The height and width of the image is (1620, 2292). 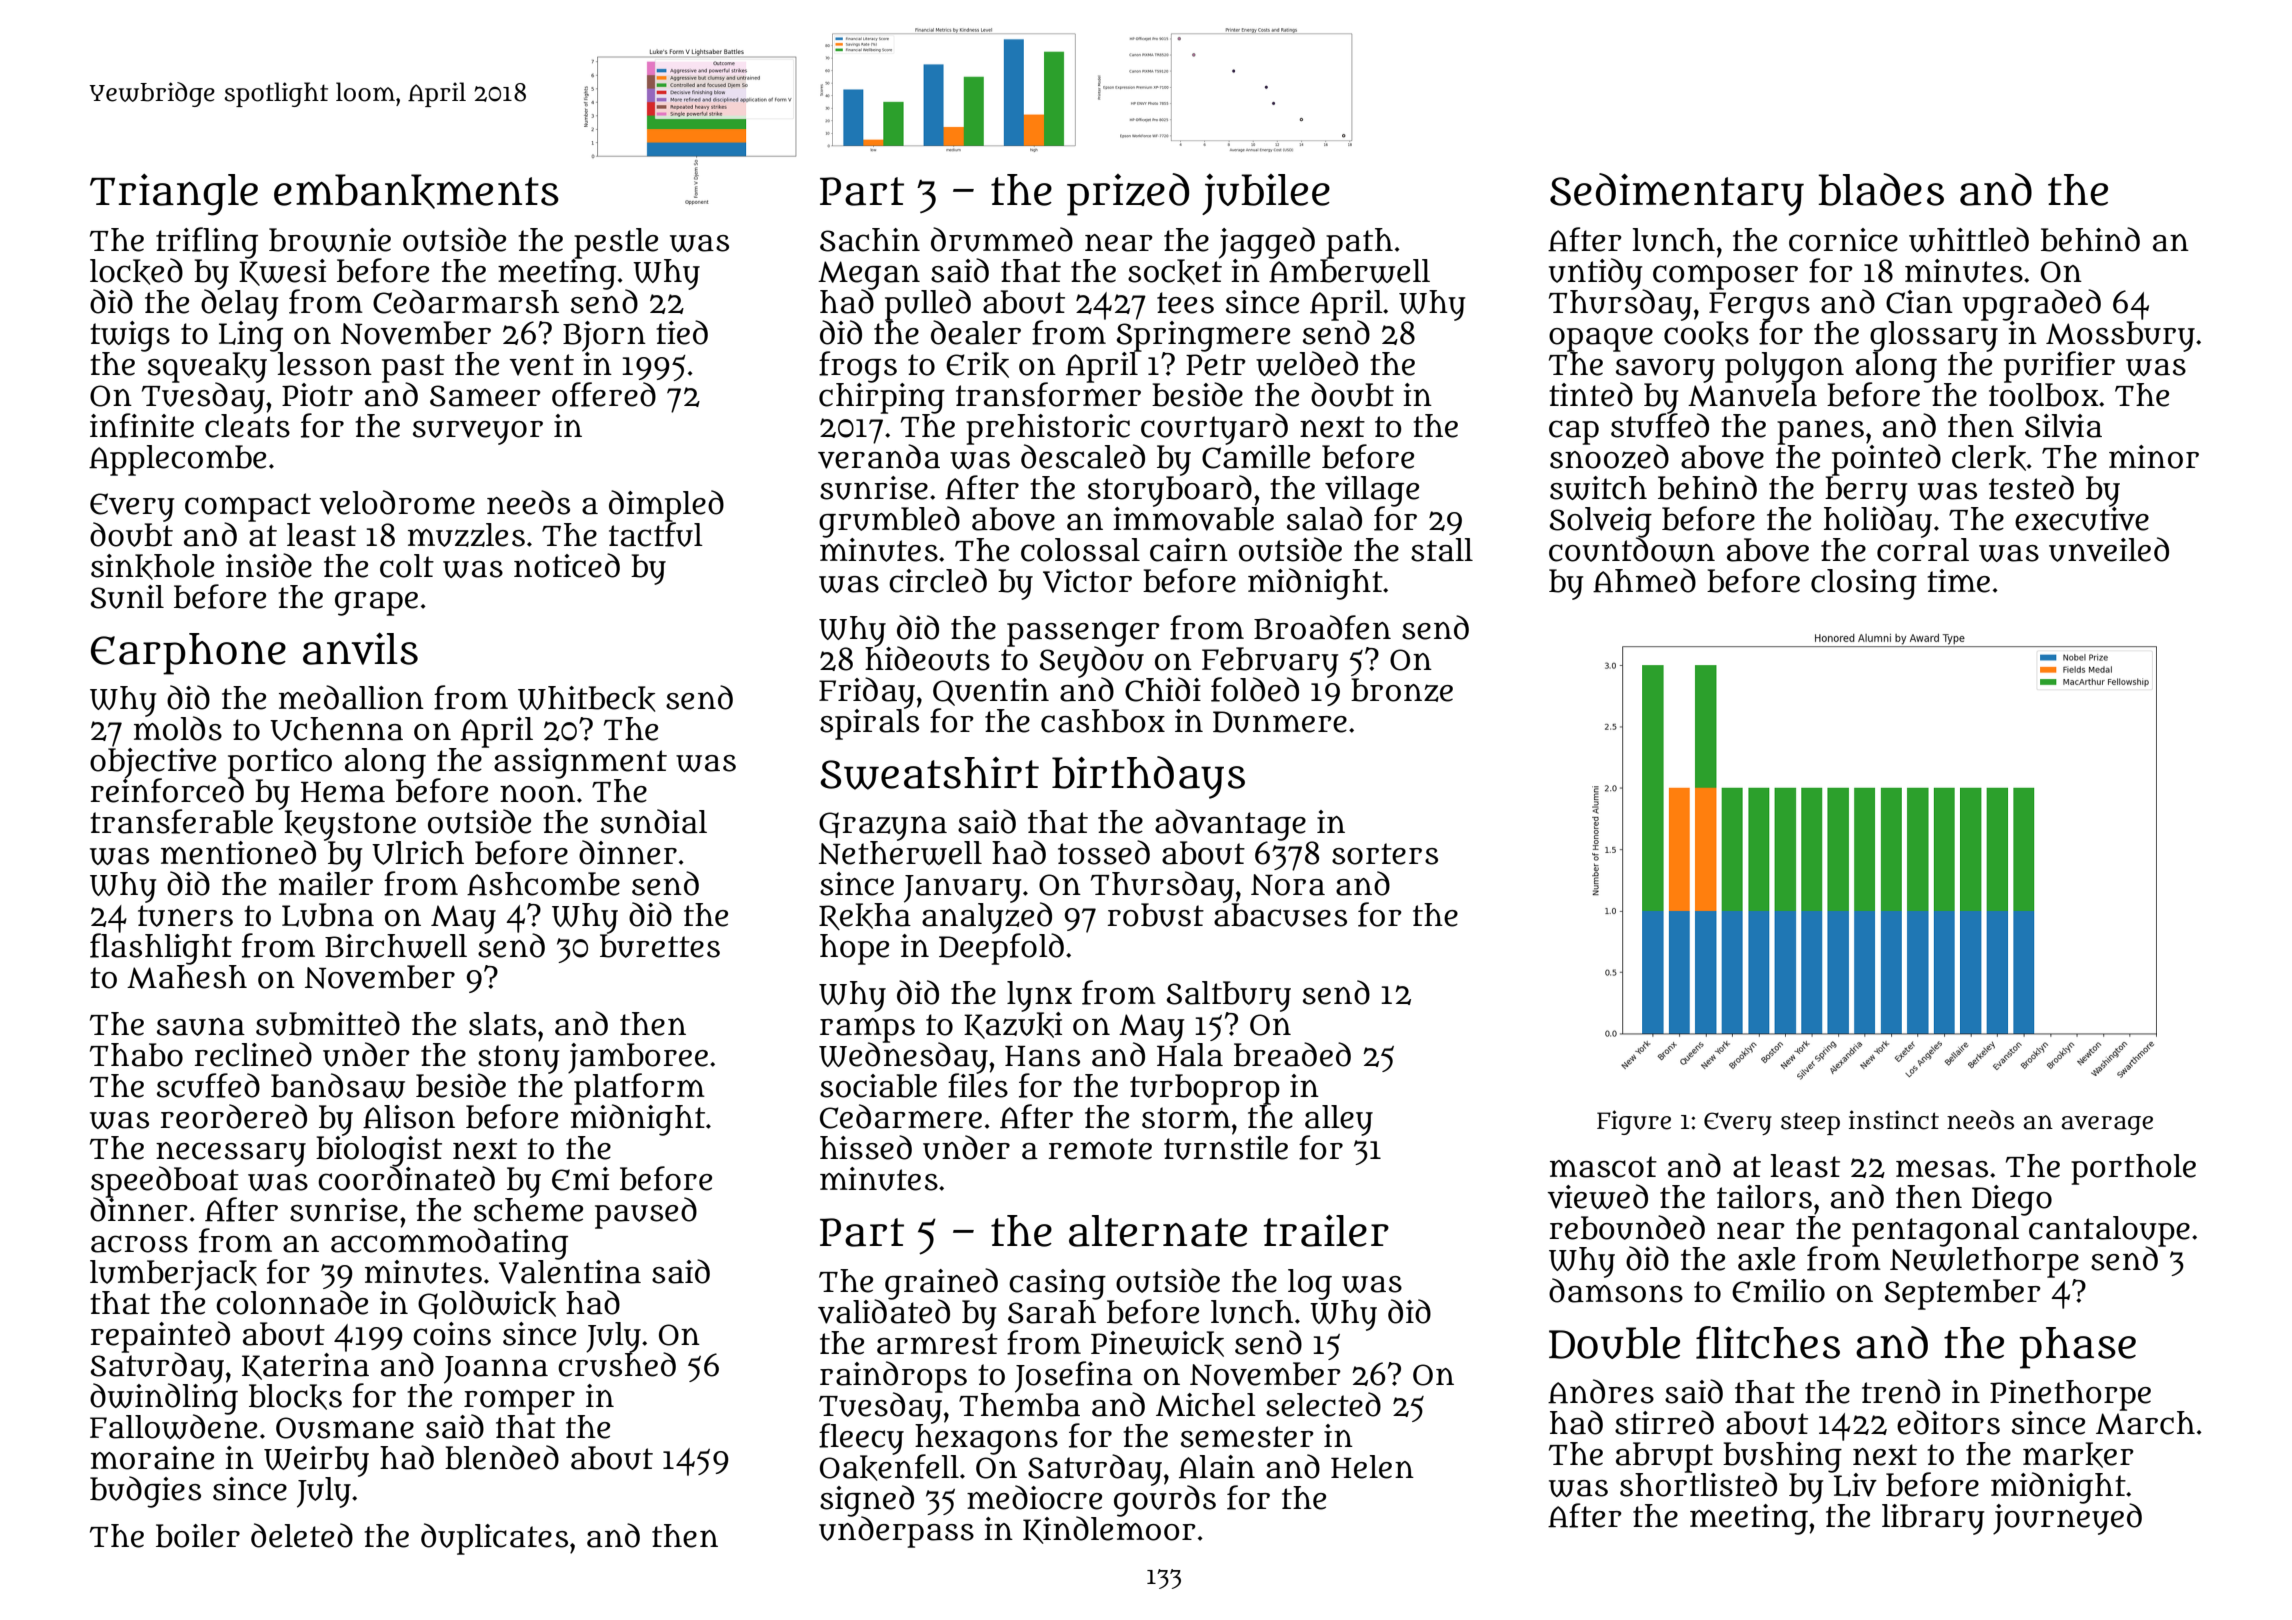 What do you see at coordinates (1881, 189) in the image?
I see `blades` at bounding box center [1881, 189].
